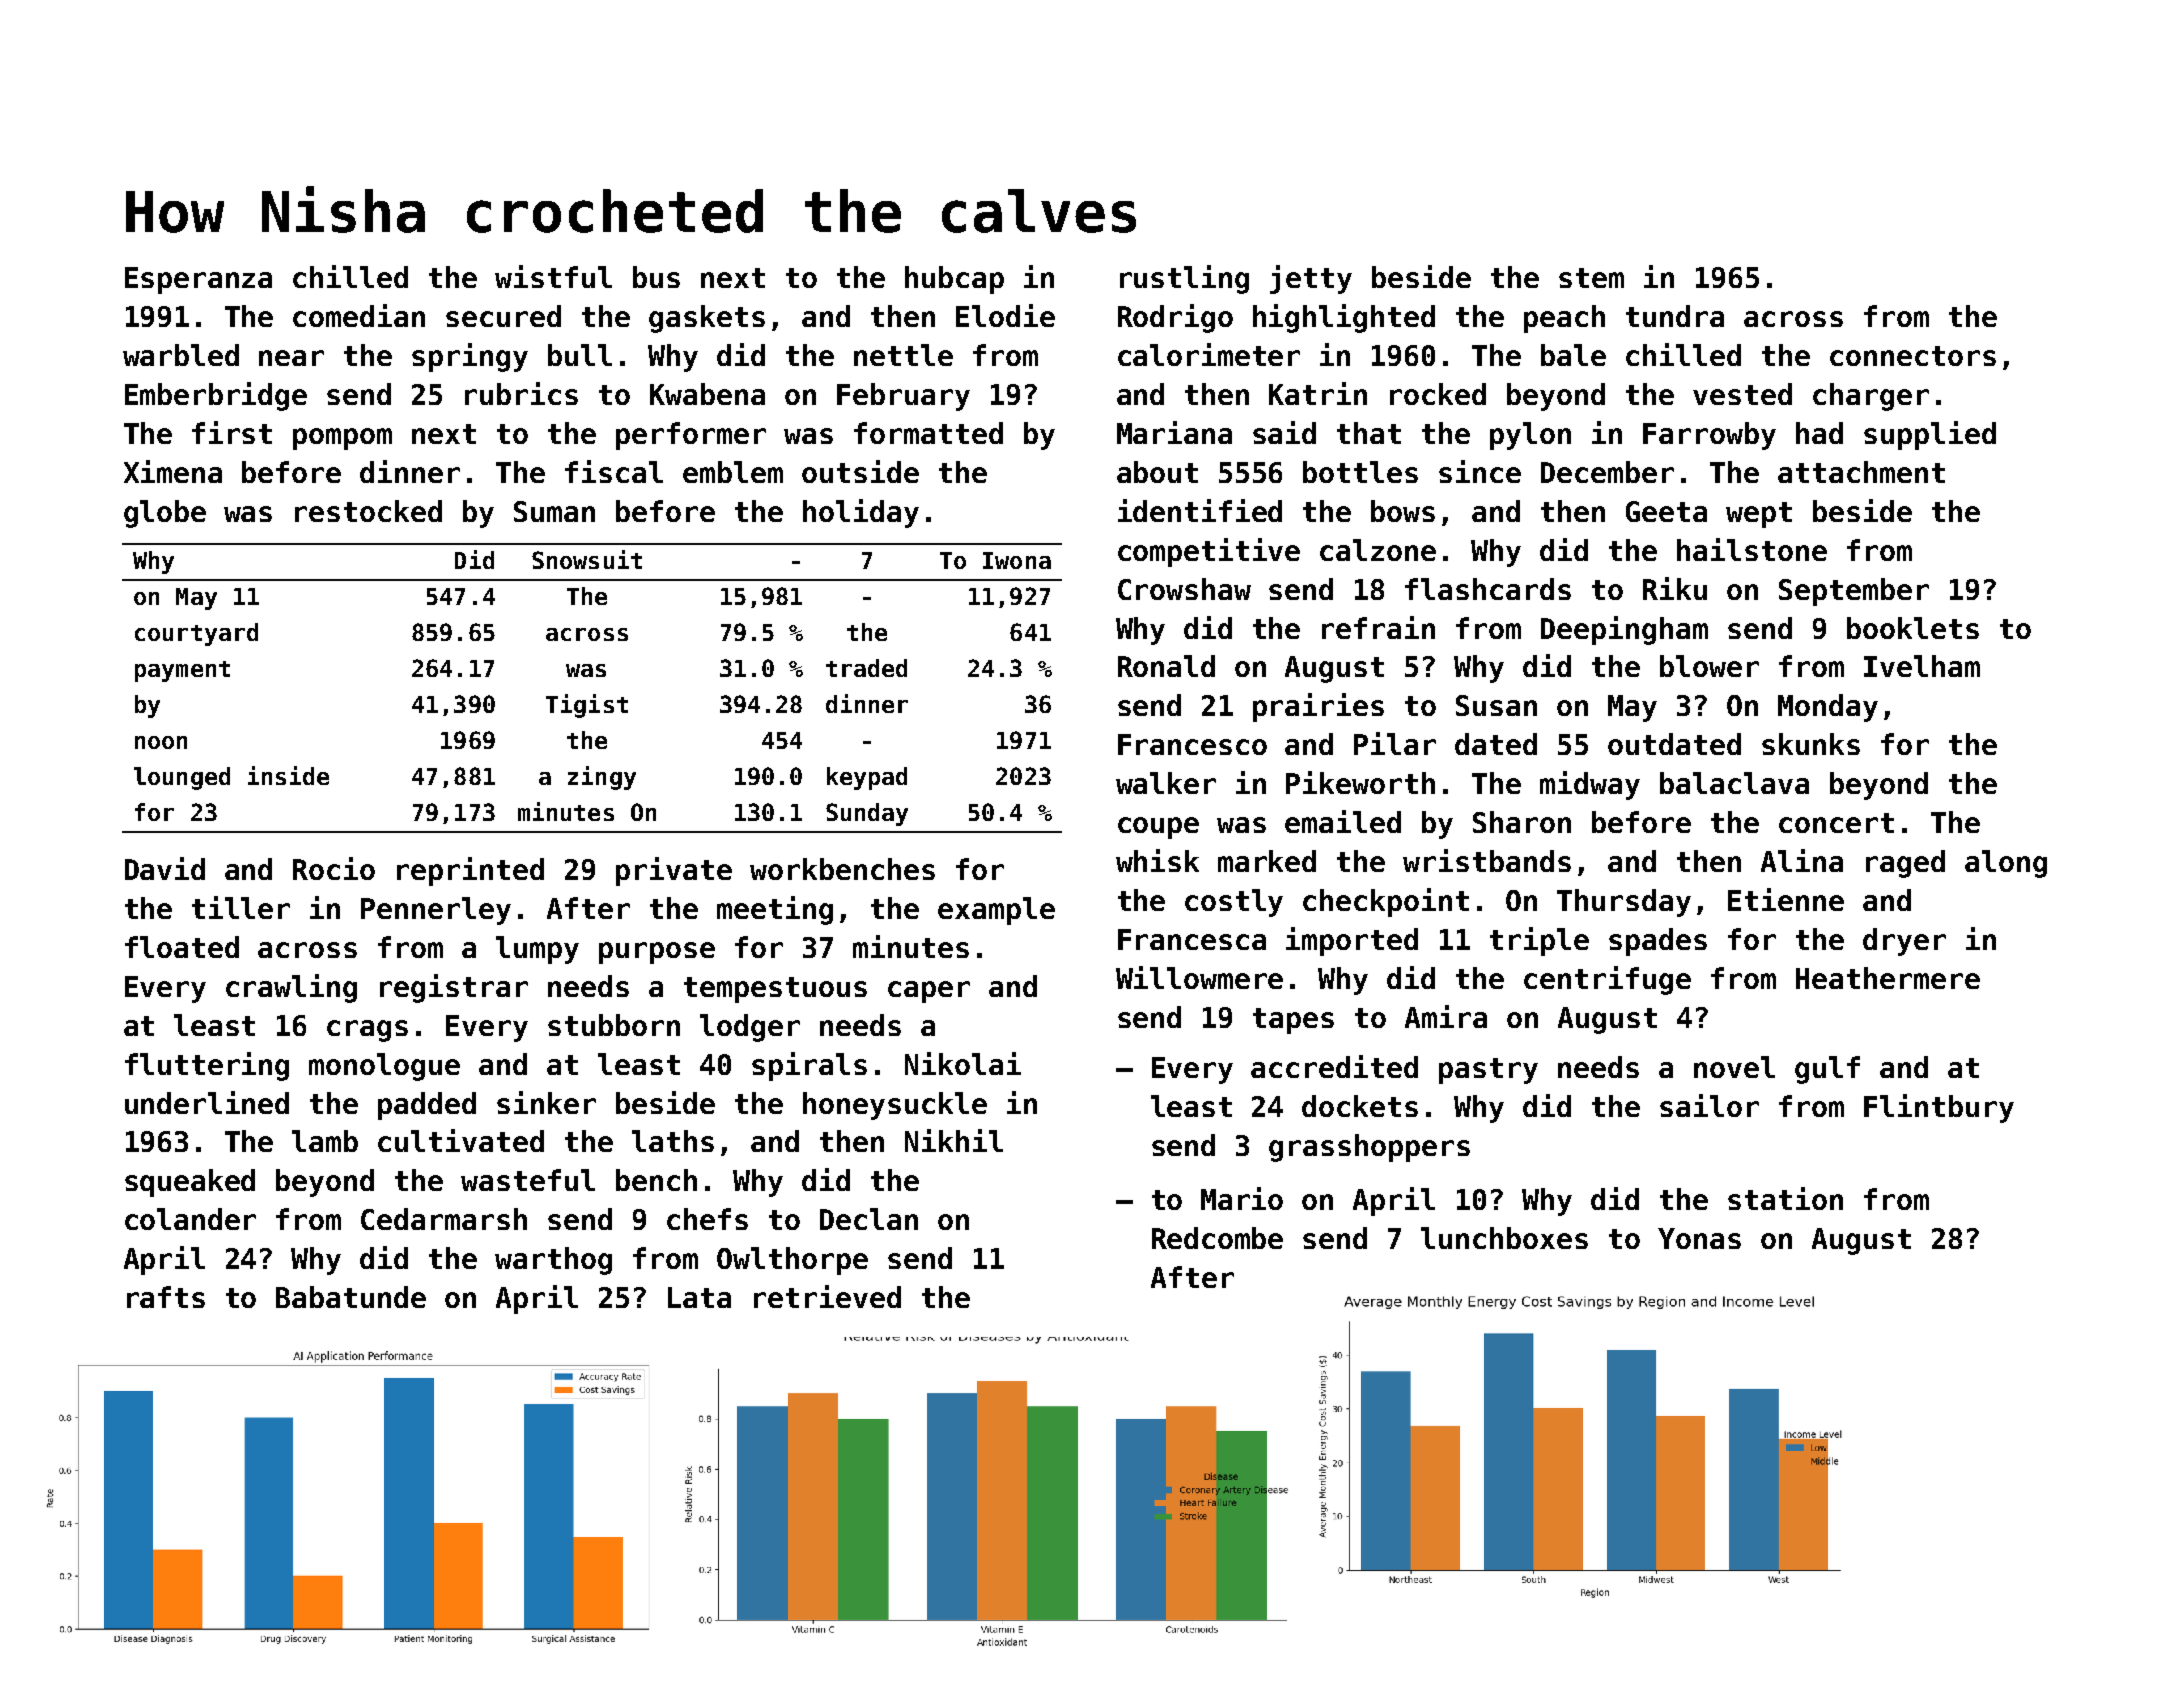 The height and width of the screenshot is (1683, 2178). What do you see at coordinates (291, 988) in the screenshot?
I see `crawling` at bounding box center [291, 988].
